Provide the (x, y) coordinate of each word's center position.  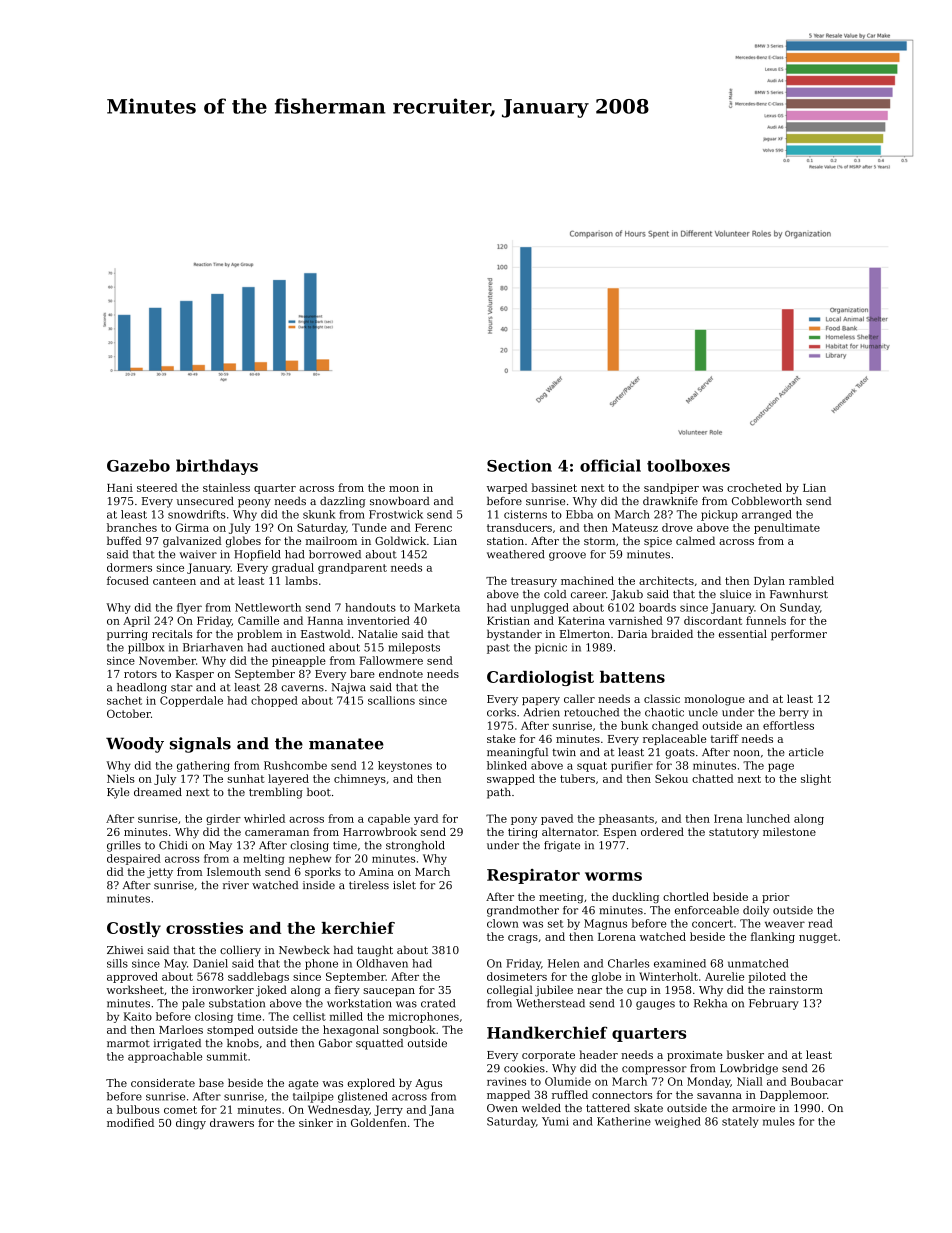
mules (779, 1121)
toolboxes (688, 465)
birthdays (217, 467)
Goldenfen (379, 1122)
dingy (191, 1124)
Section (519, 465)
